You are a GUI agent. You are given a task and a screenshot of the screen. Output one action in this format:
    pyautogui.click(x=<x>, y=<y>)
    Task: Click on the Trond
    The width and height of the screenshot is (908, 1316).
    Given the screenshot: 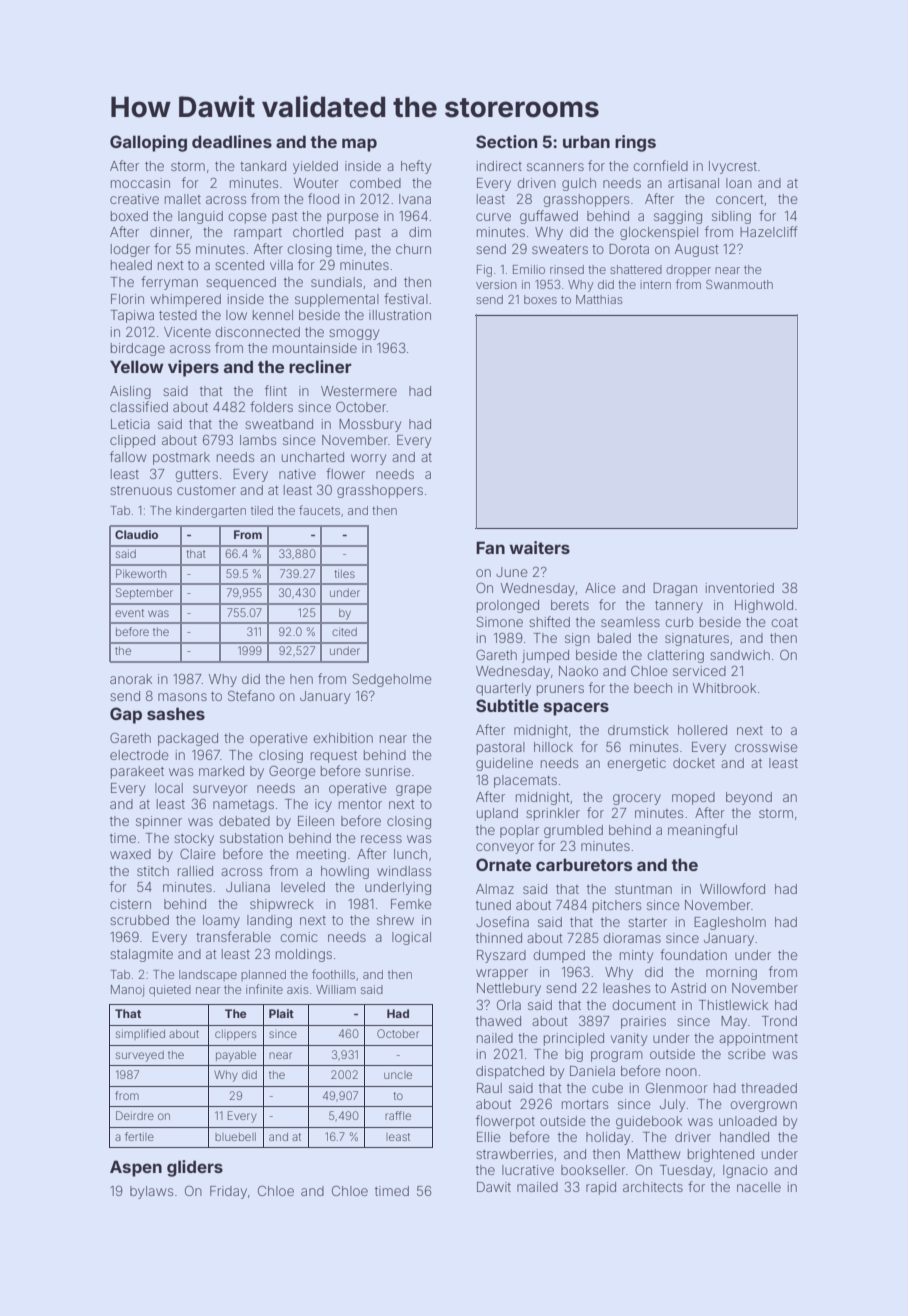 What is the action you would take?
    pyautogui.click(x=779, y=1021)
